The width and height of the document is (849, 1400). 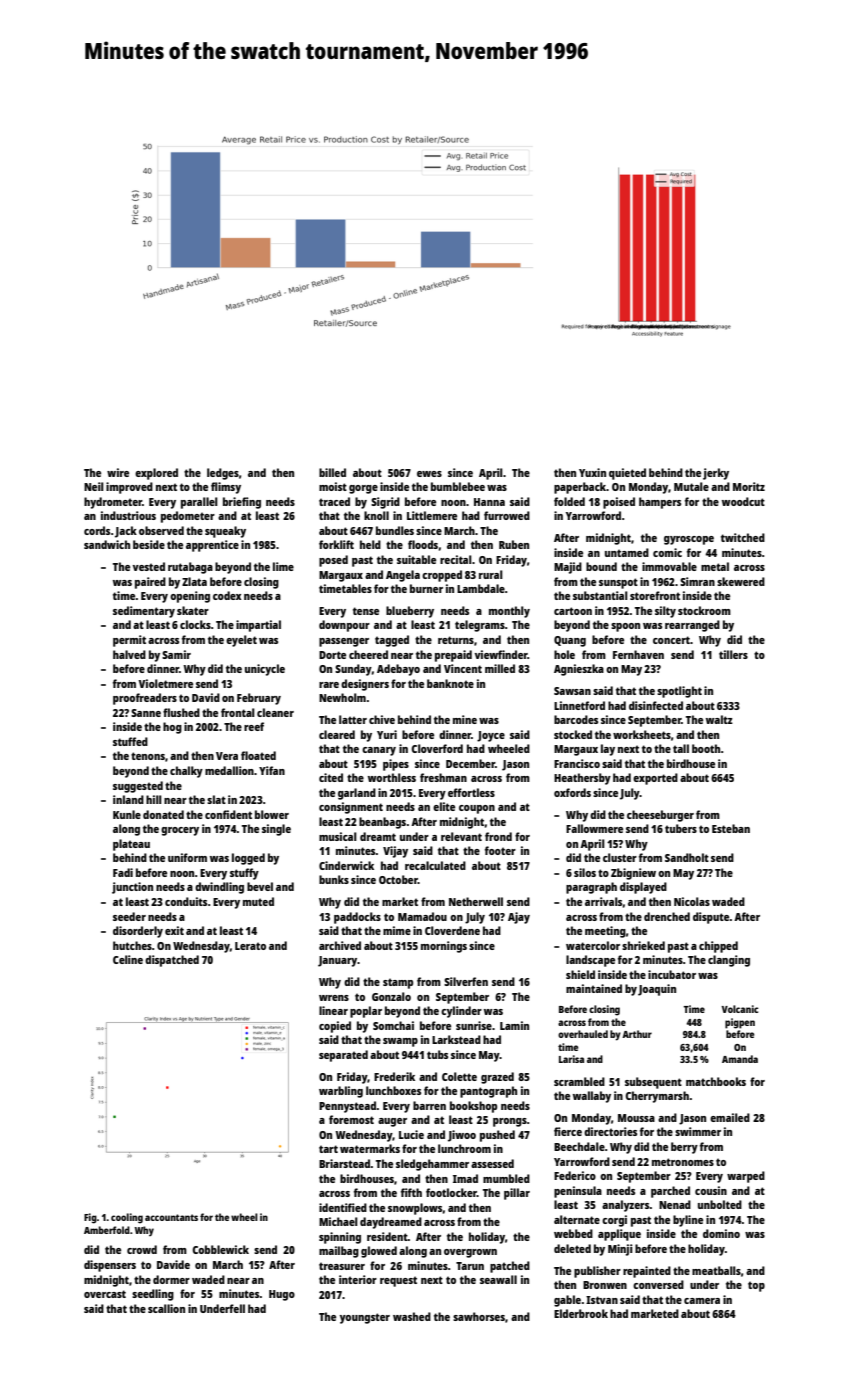 What do you see at coordinates (605, 1285) in the document?
I see `Bronwen` at bounding box center [605, 1285].
